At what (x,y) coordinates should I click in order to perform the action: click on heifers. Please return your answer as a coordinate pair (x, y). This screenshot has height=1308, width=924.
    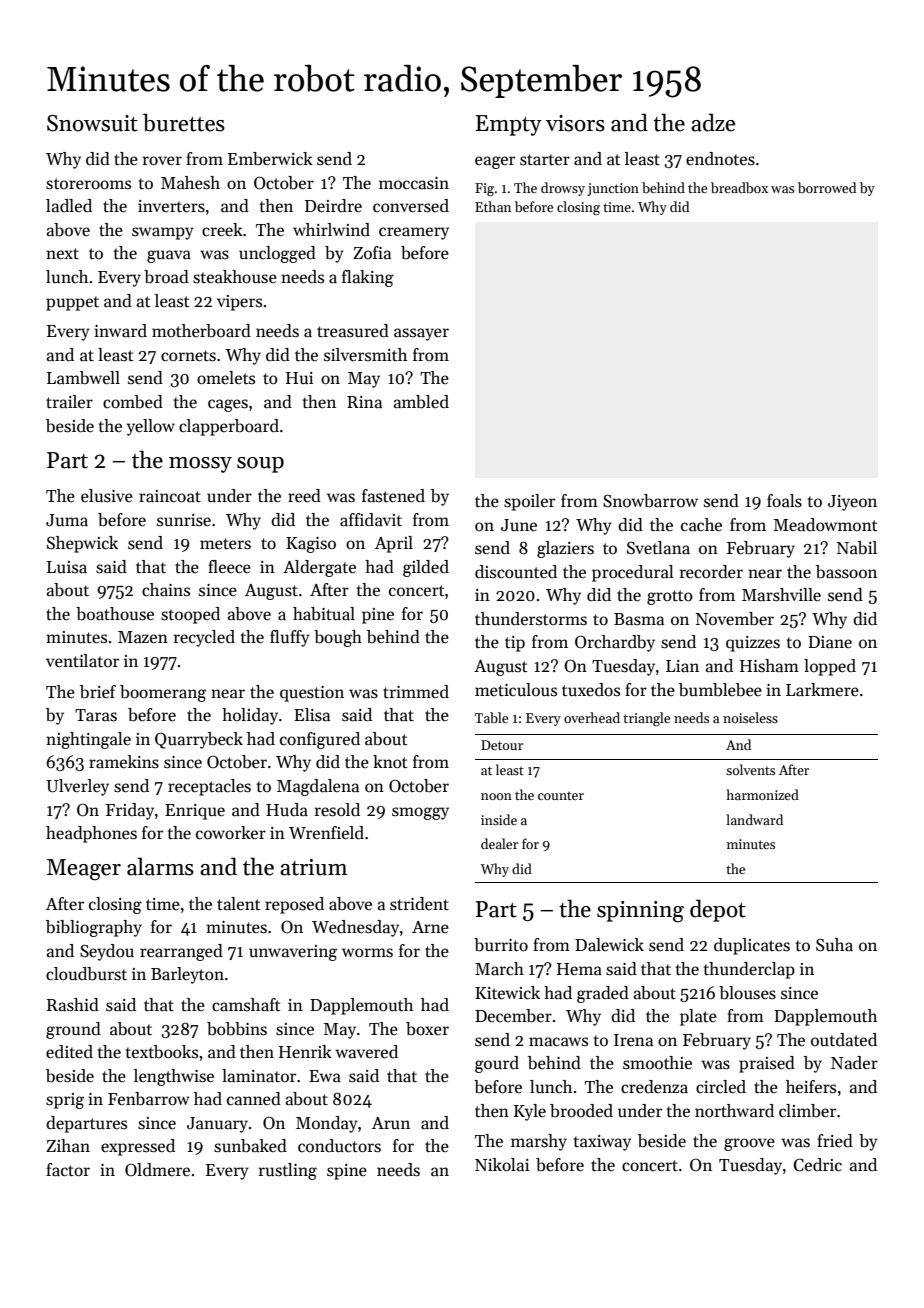
    Looking at the image, I should click on (811, 1087).
